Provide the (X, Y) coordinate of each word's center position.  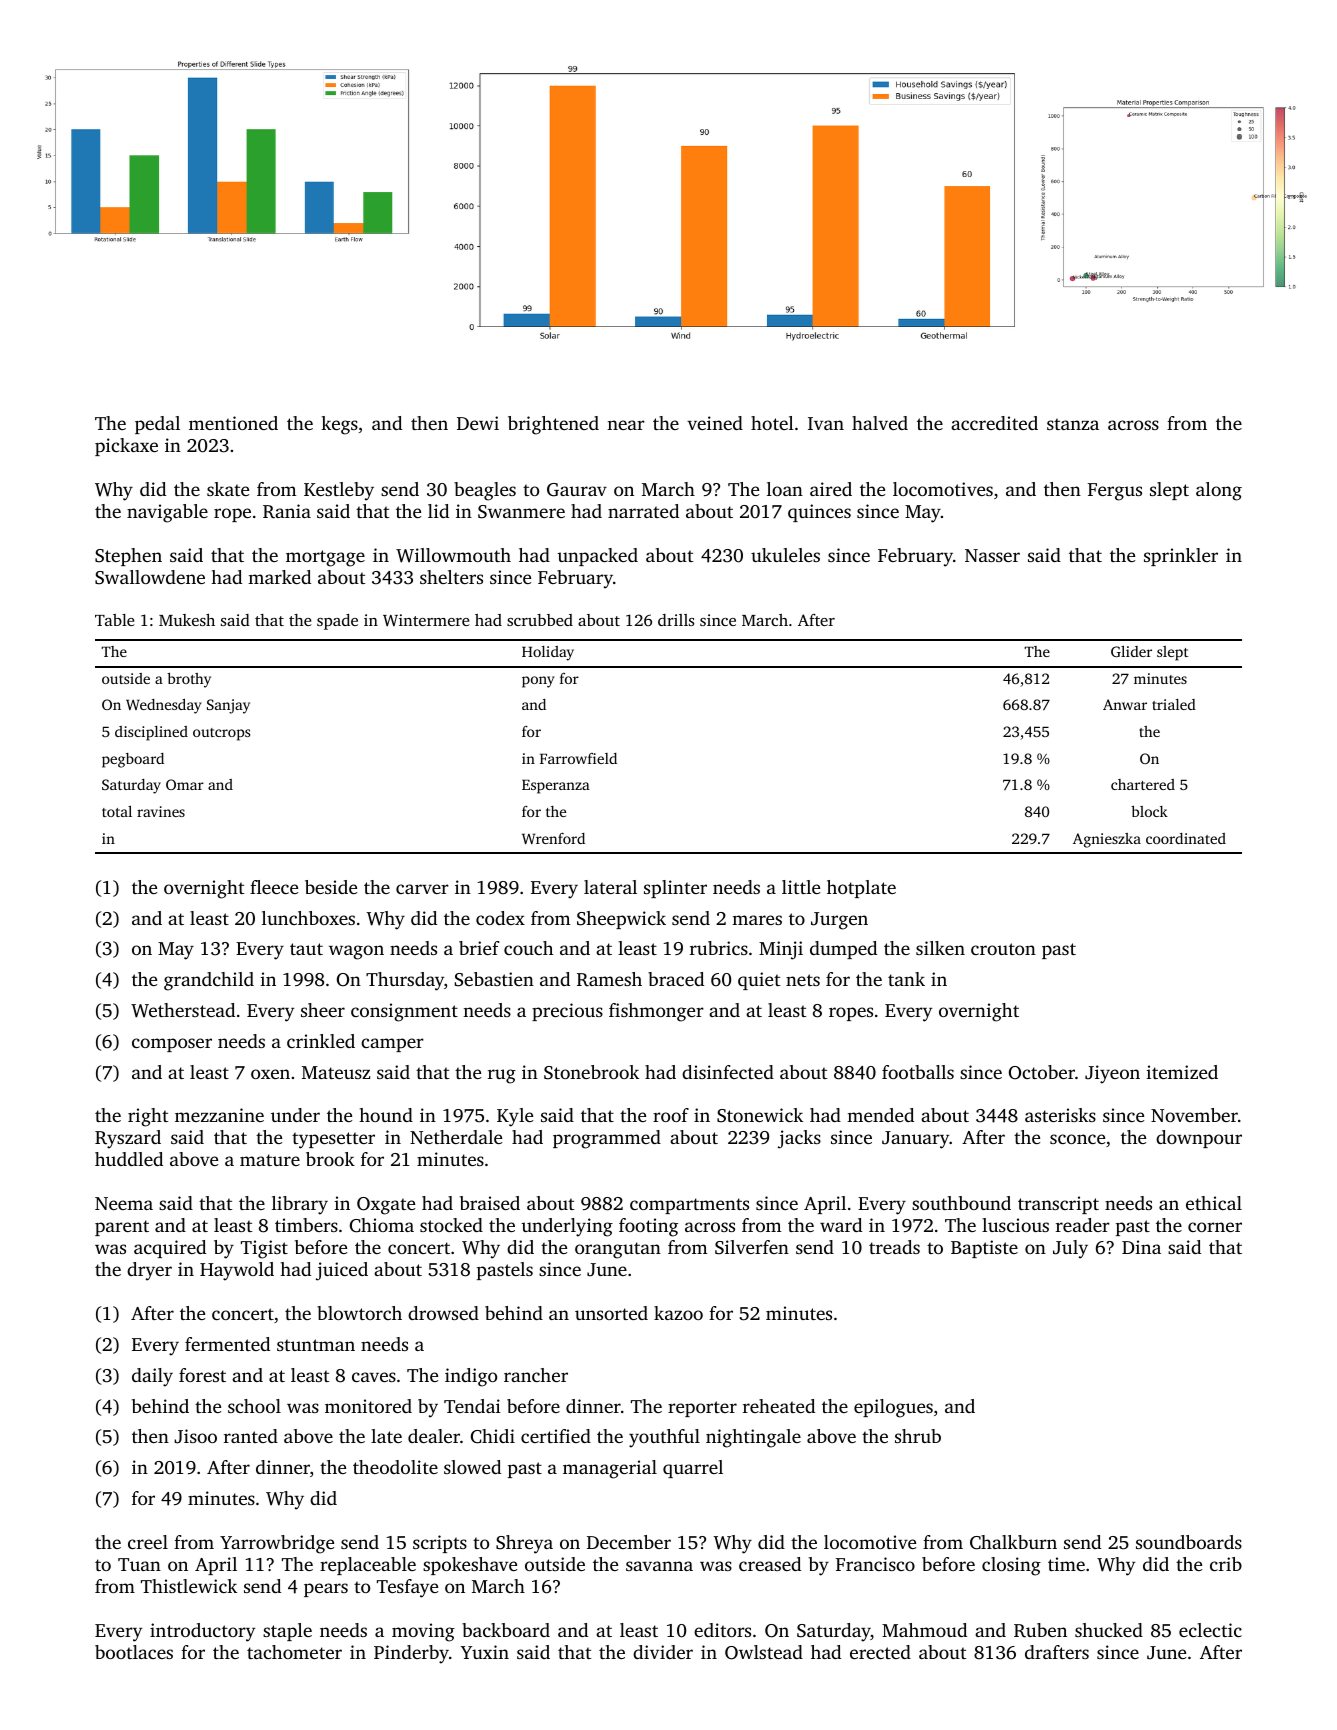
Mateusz (336, 1072)
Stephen (128, 557)
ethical (1214, 1203)
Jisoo (195, 1436)
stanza (1073, 424)
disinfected (728, 1072)
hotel (772, 423)
